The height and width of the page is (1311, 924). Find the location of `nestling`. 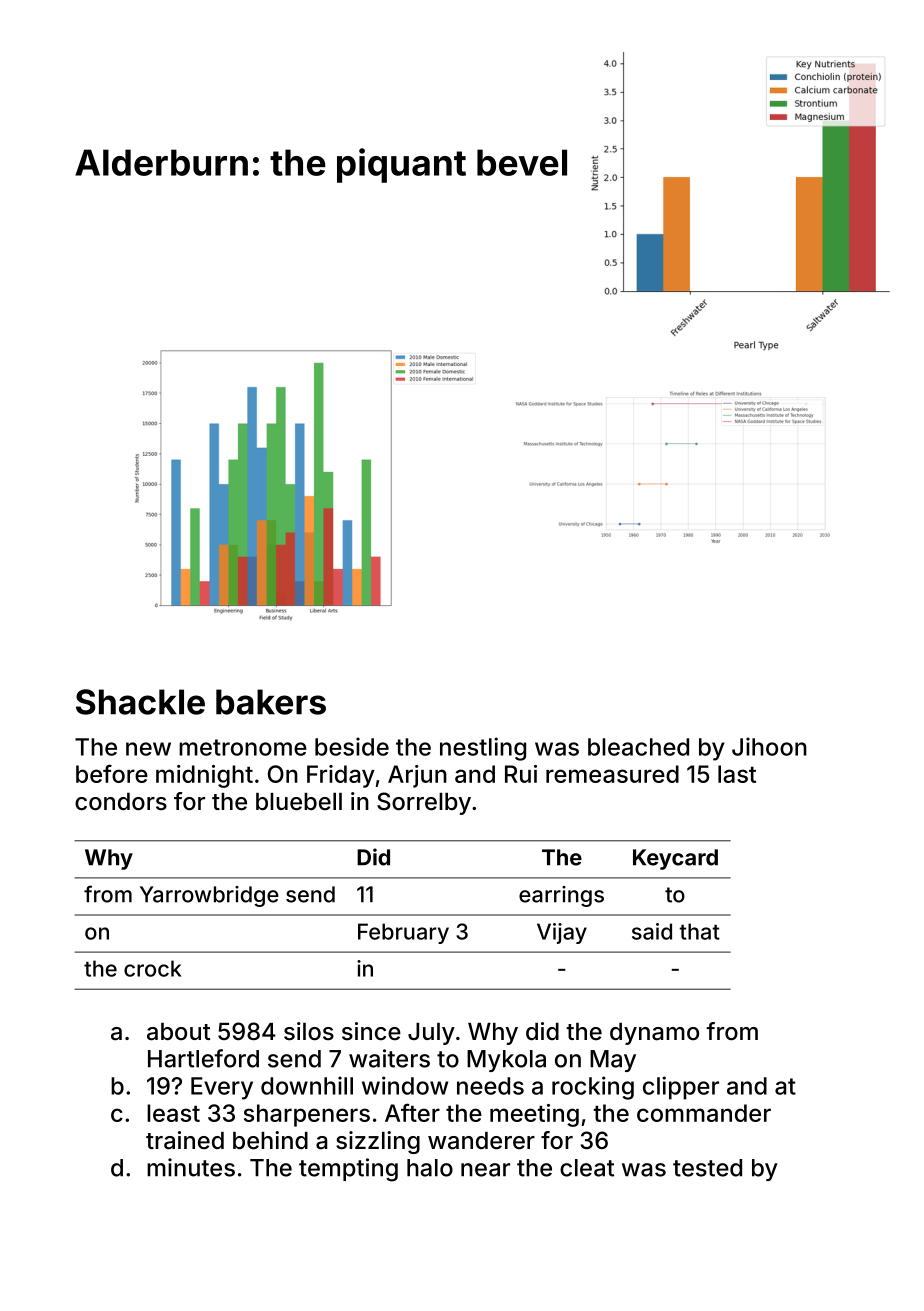

nestling is located at coordinates (483, 749).
